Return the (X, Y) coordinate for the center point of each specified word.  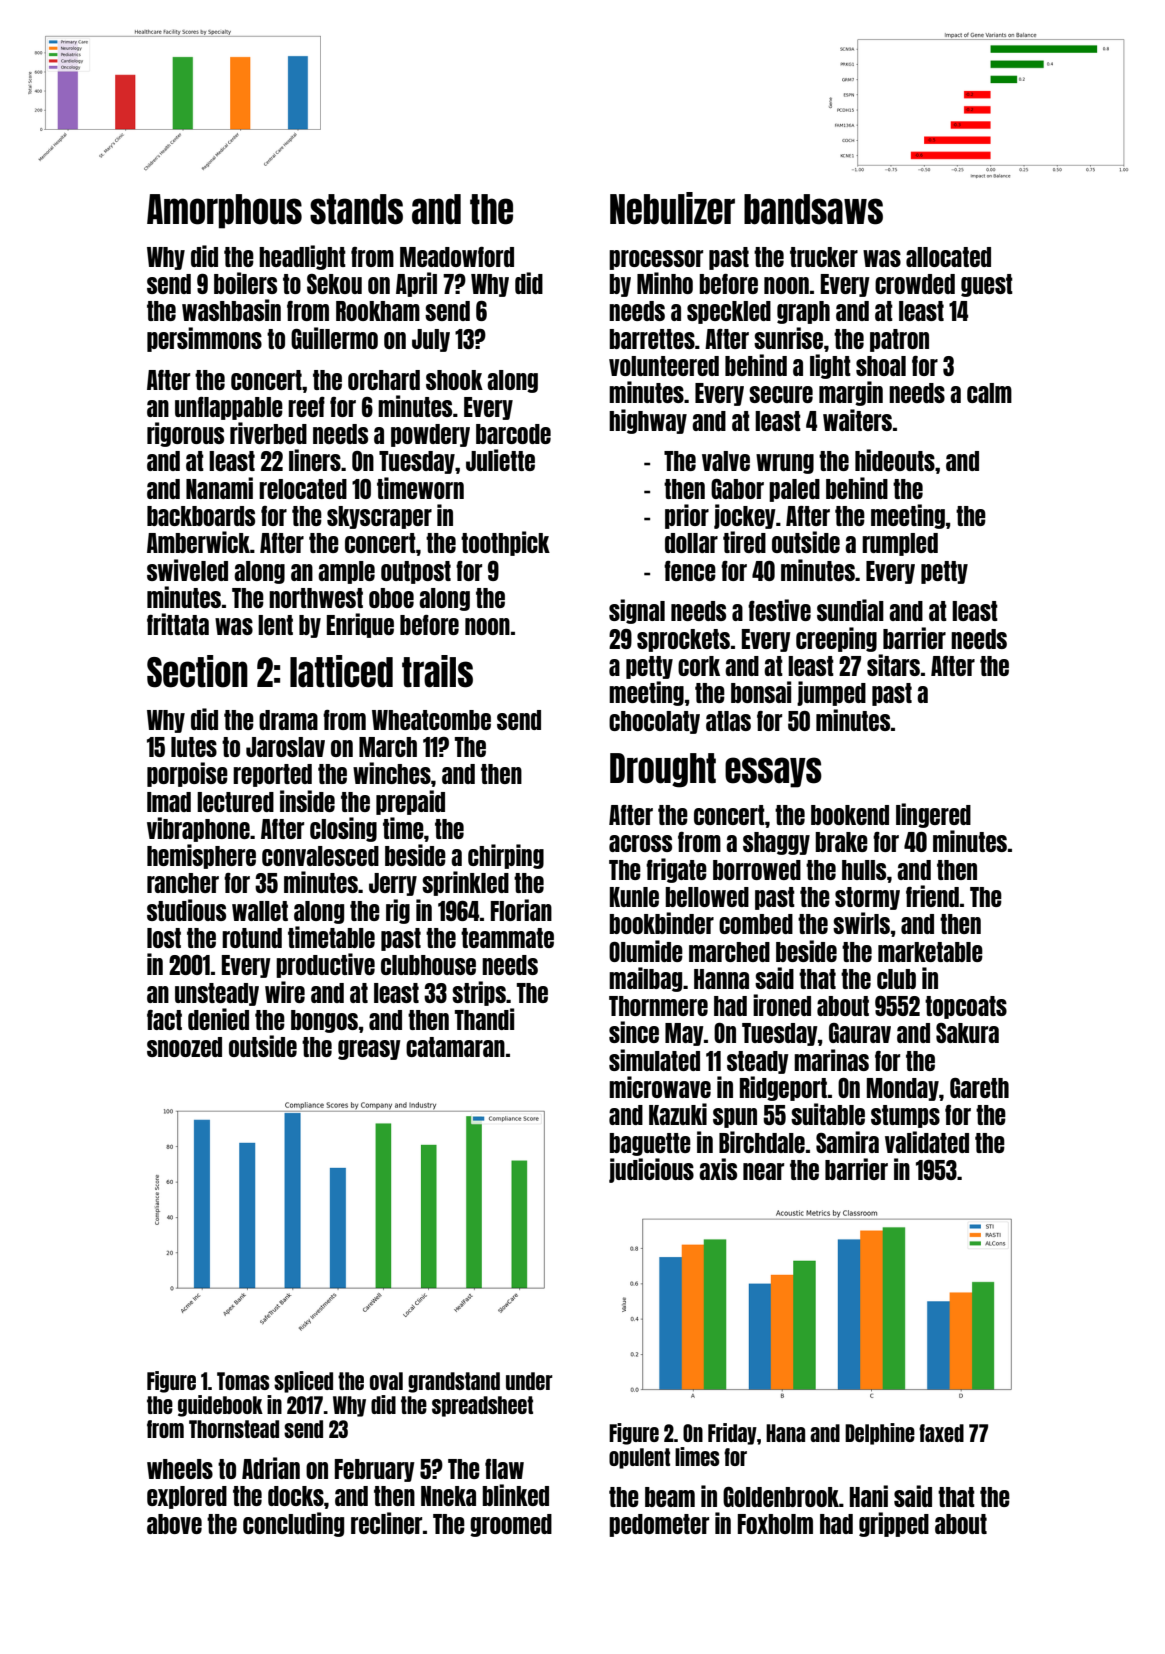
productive (325, 965)
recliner (386, 1523)
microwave (660, 1087)
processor (656, 260)
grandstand (454, 1382)
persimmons (204, 339)
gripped (894, 1524)
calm (989, 393)
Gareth (979, 1088)
